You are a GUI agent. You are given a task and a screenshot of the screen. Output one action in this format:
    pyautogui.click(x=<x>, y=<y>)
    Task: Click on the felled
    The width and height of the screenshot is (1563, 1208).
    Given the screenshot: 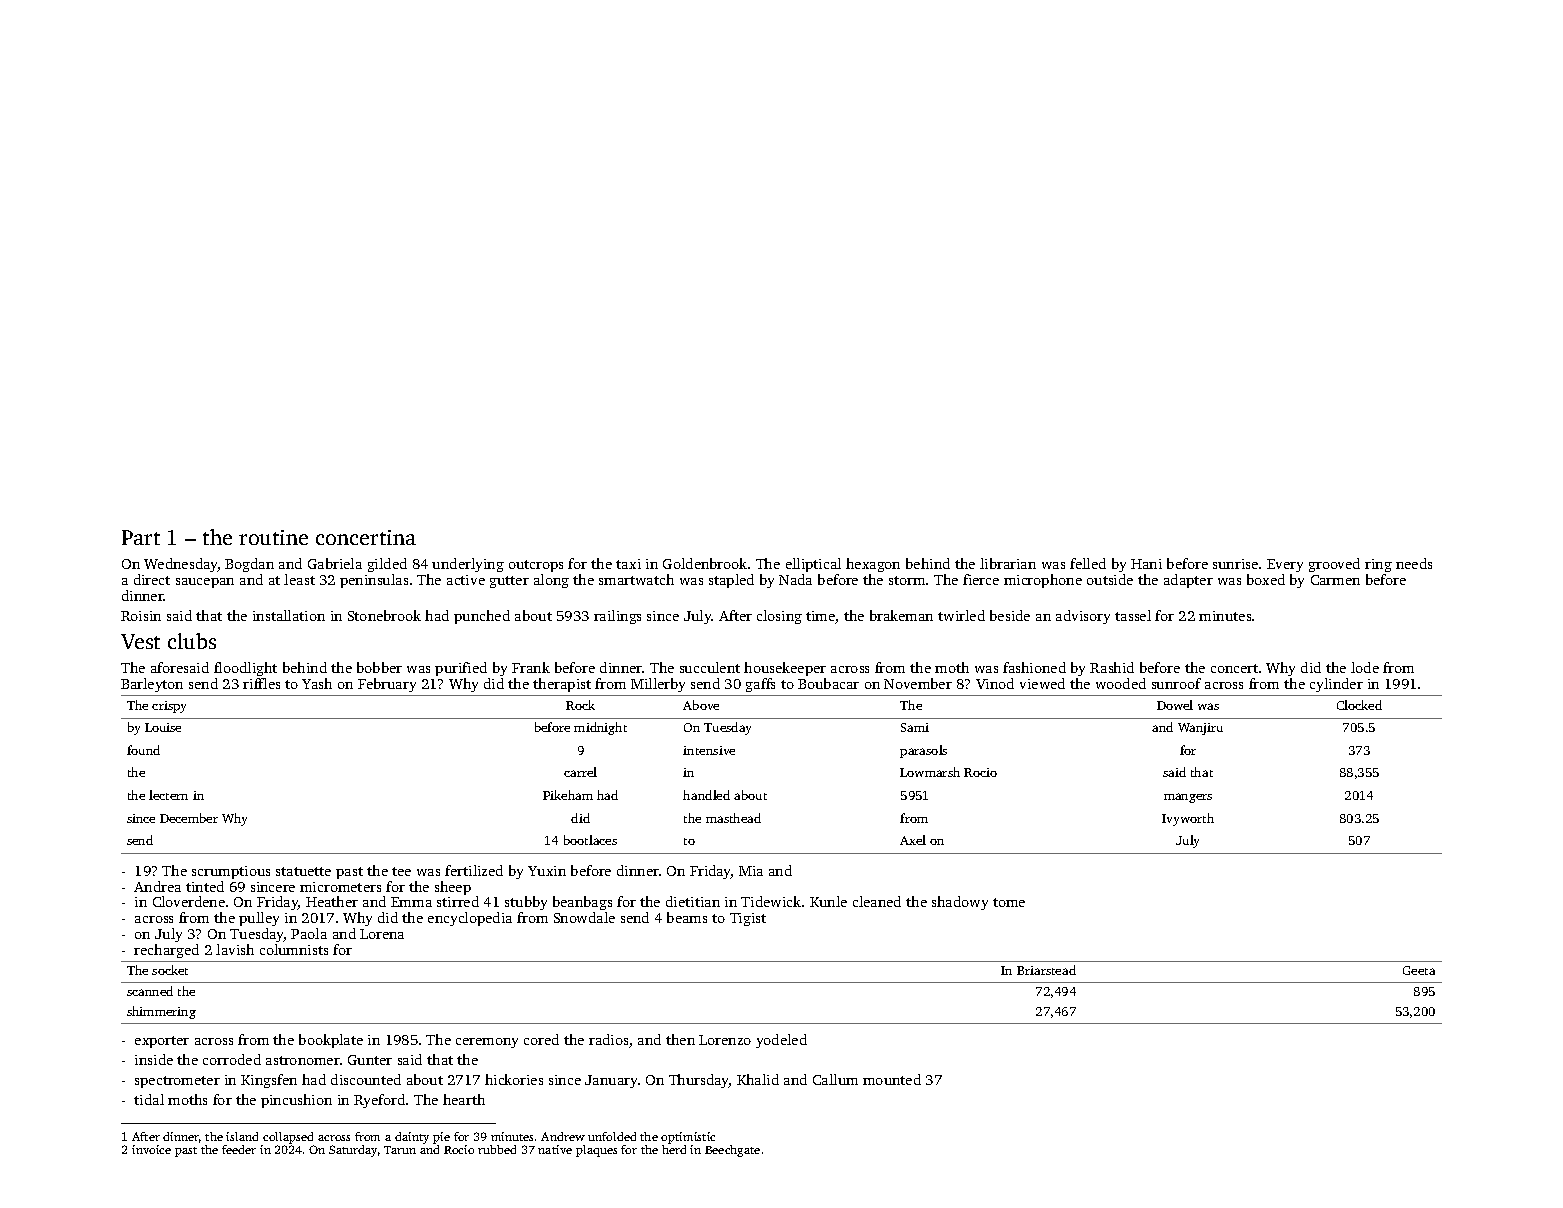 What is the action you would take?
    pyautogui.click(x=1088, y=563)
